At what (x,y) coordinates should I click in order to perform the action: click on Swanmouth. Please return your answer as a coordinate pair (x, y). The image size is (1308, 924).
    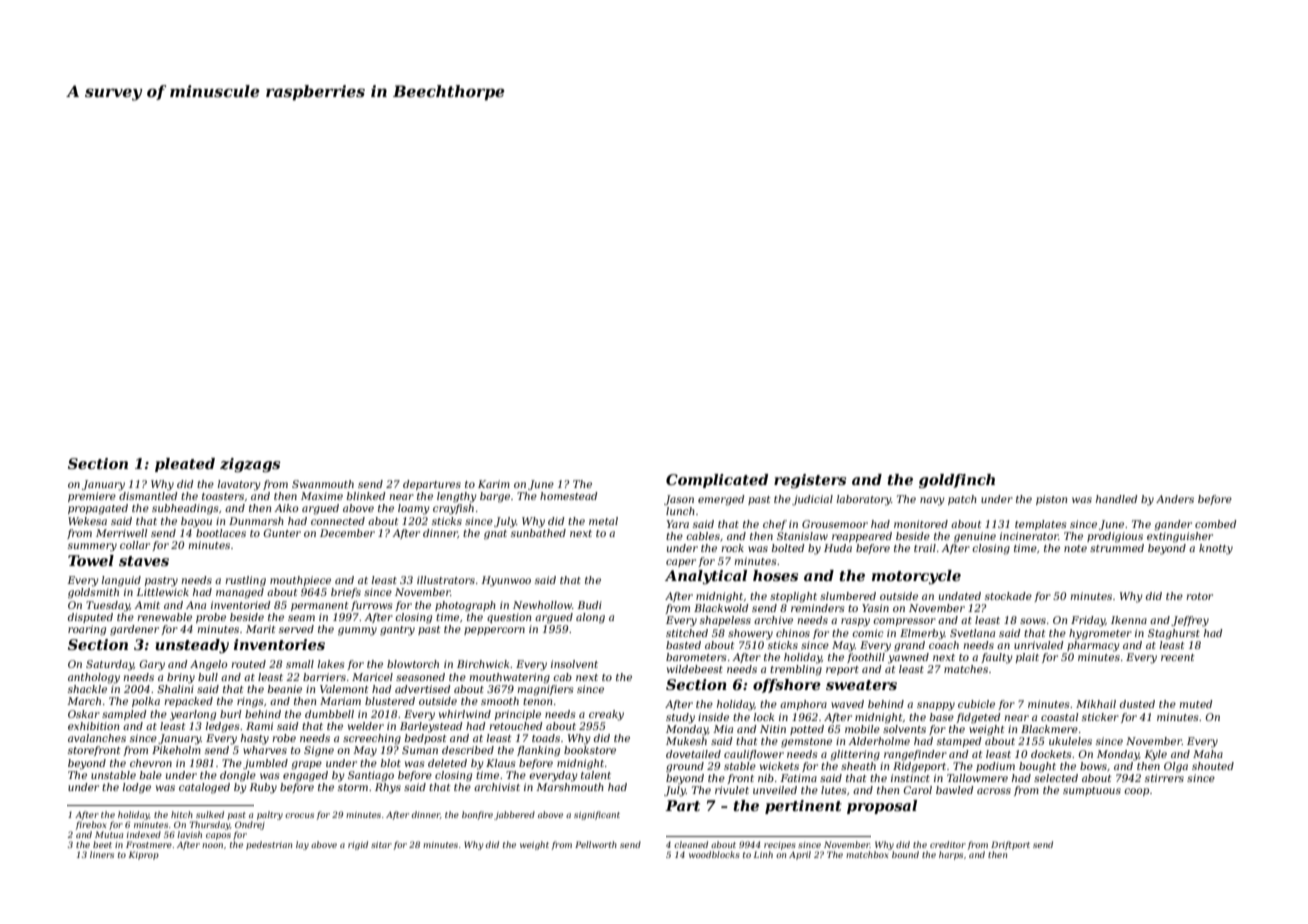
    Looking at the image, I should click on (323, 484).
